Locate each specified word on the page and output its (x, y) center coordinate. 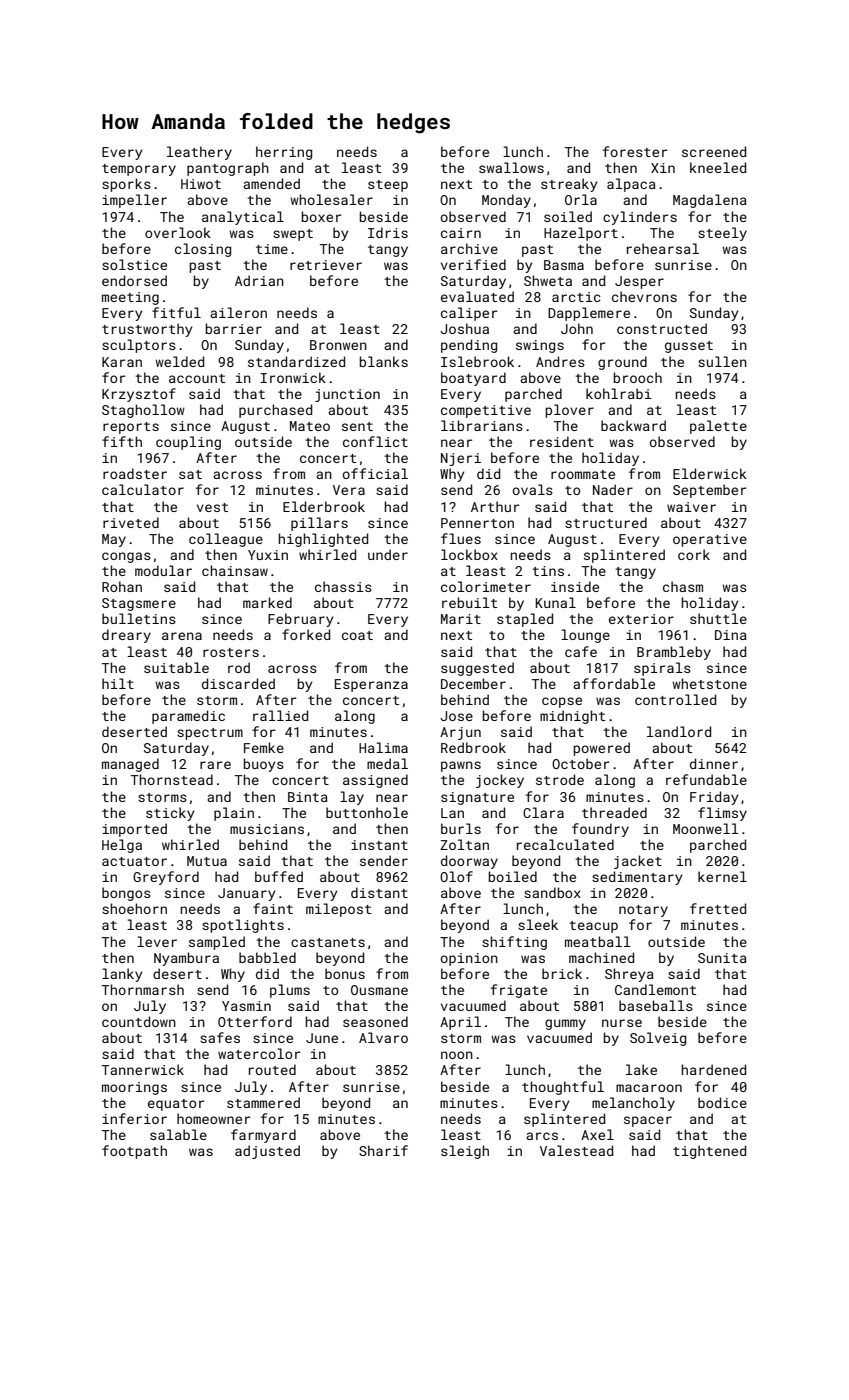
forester (635, 151)
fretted (718, 908)
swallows (511, 167)
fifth (122, 441)
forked (306, 634)
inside (575, 586)
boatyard (473, 379)
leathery (199, 153)
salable (178, 1134)
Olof (456, 876)
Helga (122, 846)
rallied (280, 715)
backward (633, 425)
